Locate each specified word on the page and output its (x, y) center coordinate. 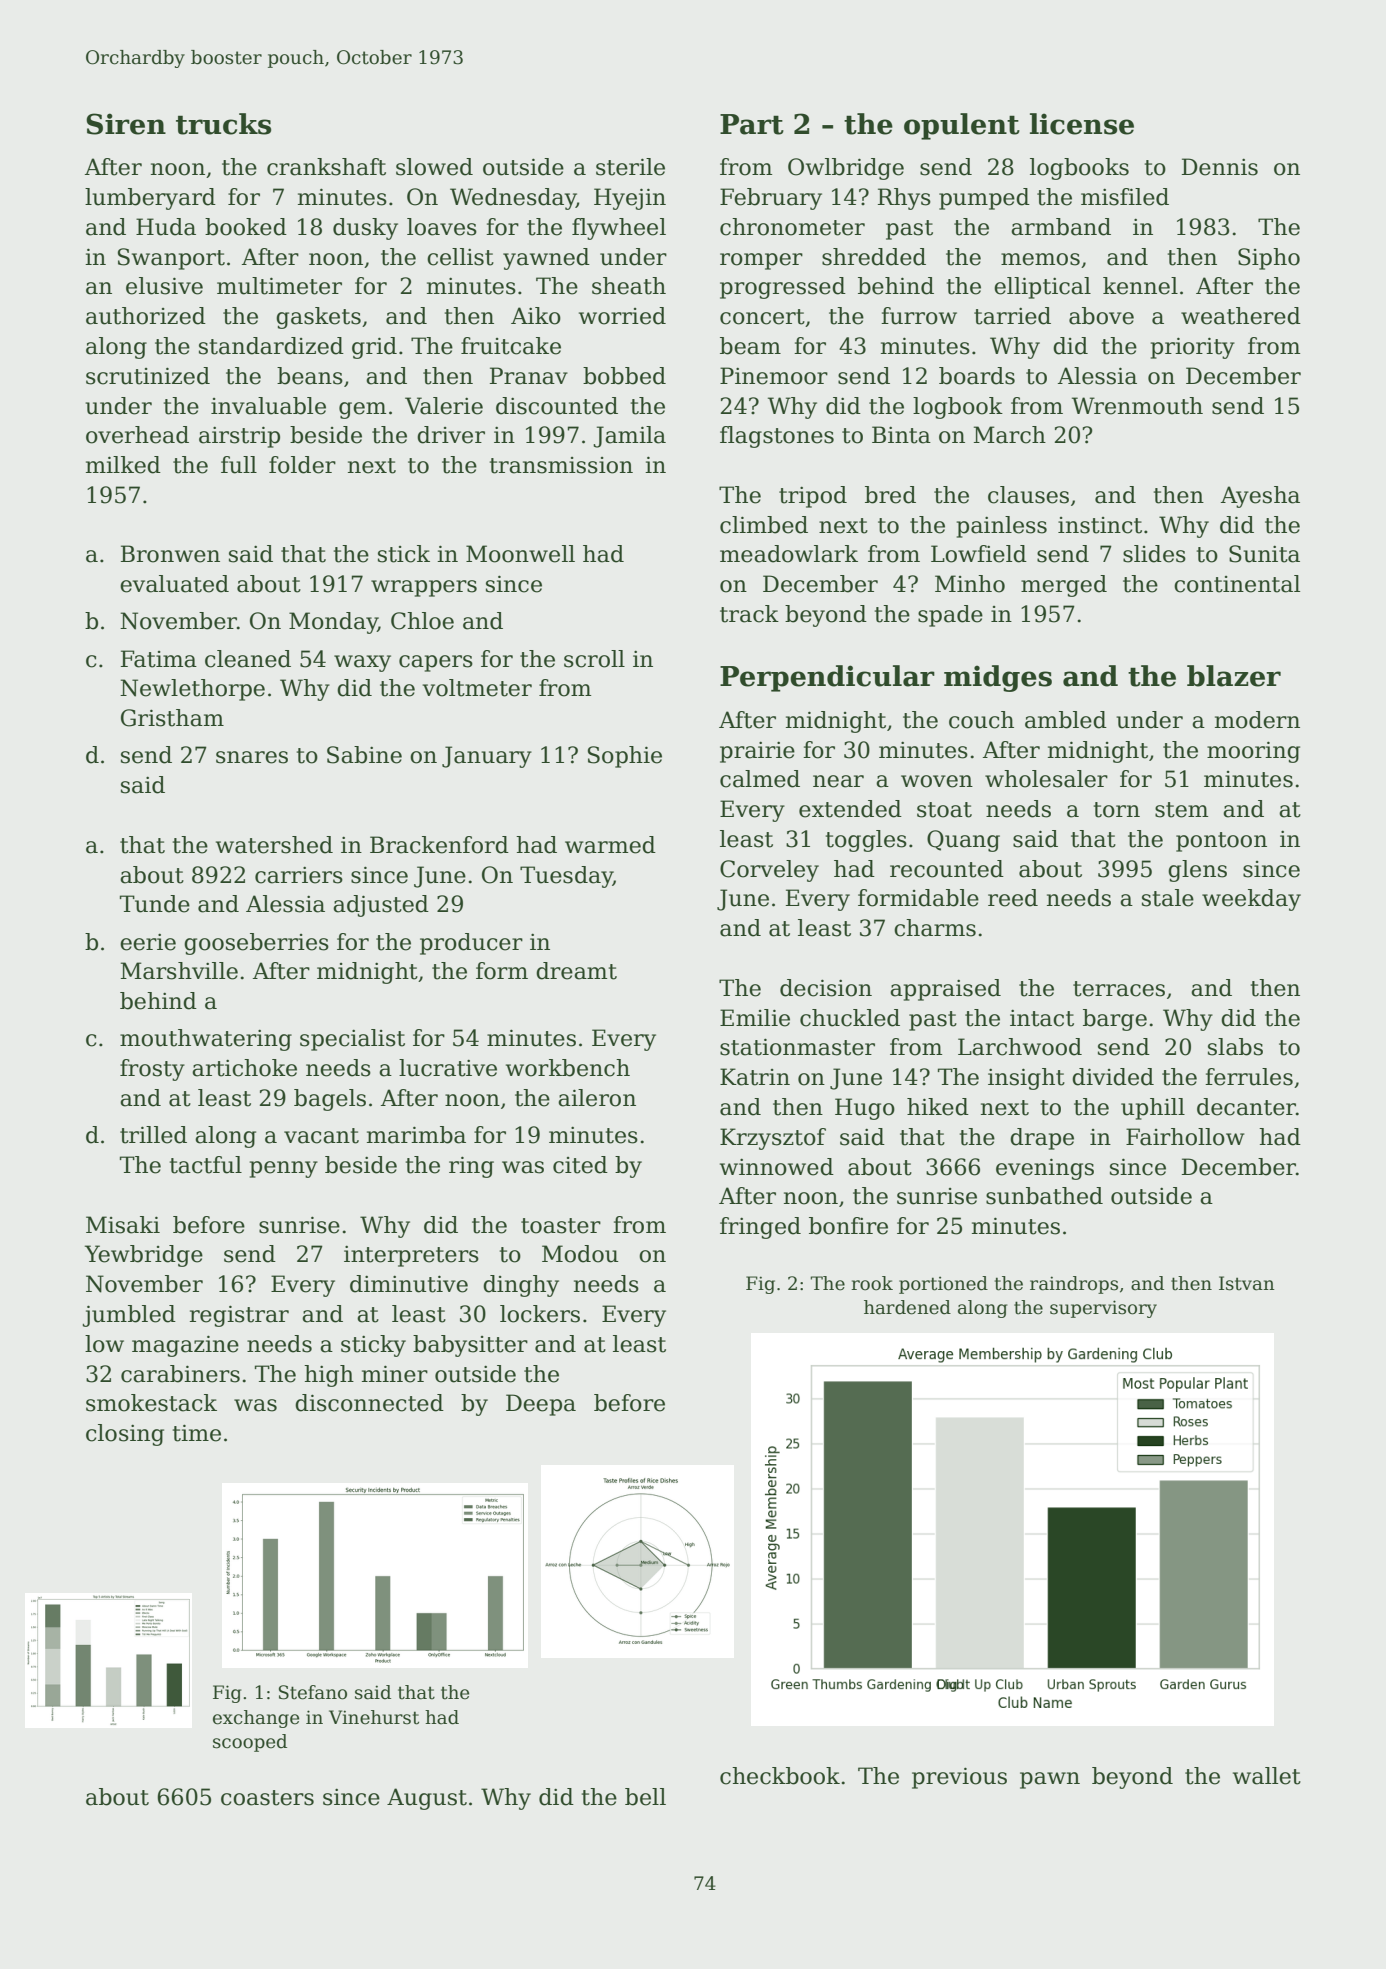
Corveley (769, 871)
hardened (907, 1307)
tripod (813, 497)
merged (1064, 586)
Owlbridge (846, 169)
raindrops (1074, 1285)
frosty (152, 1070)
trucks (223, 124)
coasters (267, 1798)
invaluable (268, 406)
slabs (1235, 1047)
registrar (239, 1316)
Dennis (1220, 167)
